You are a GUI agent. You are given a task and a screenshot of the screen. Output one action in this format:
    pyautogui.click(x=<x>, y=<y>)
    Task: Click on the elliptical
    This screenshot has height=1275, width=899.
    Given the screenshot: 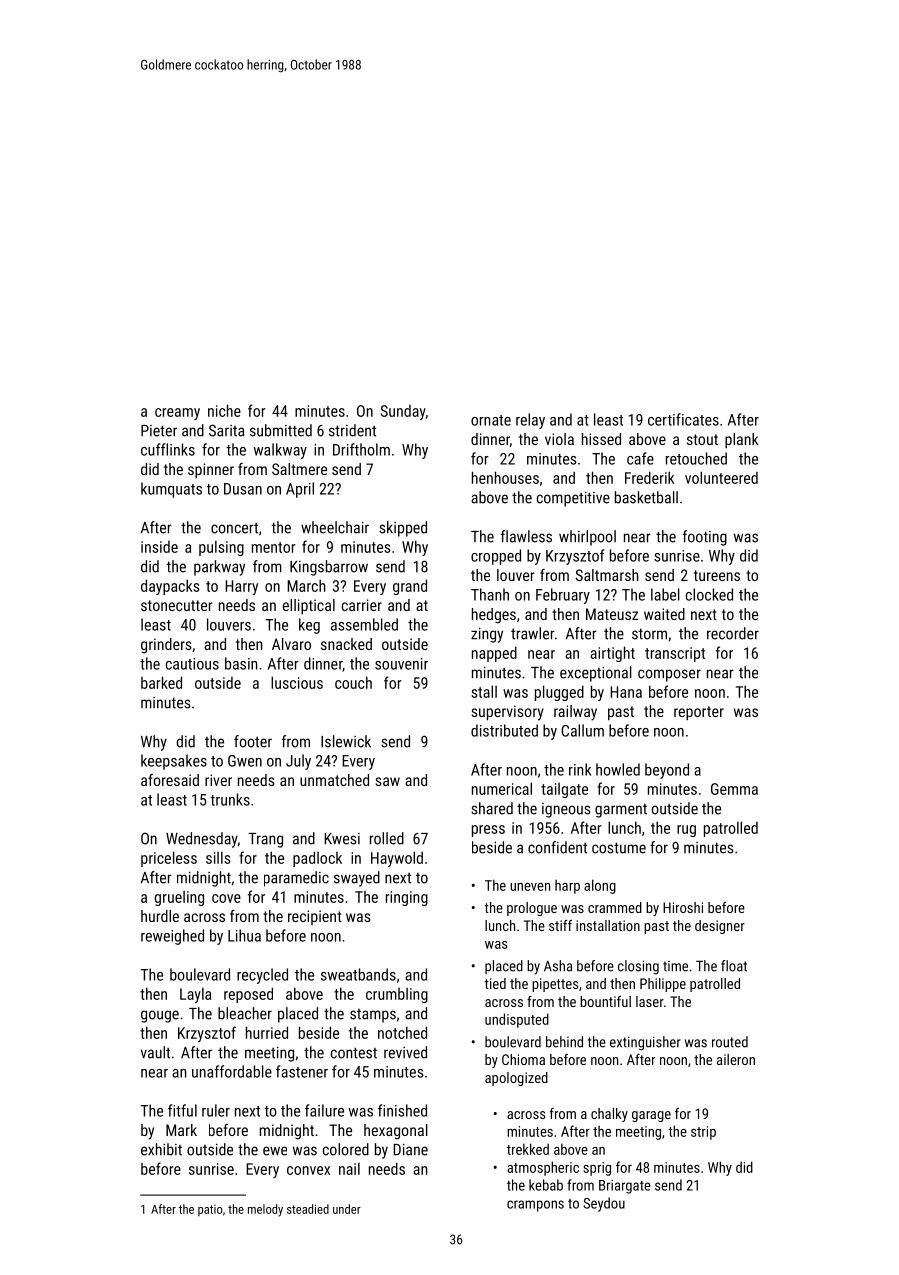 What is the action you would take?
    pyautogui.click(x=309, y=607)
